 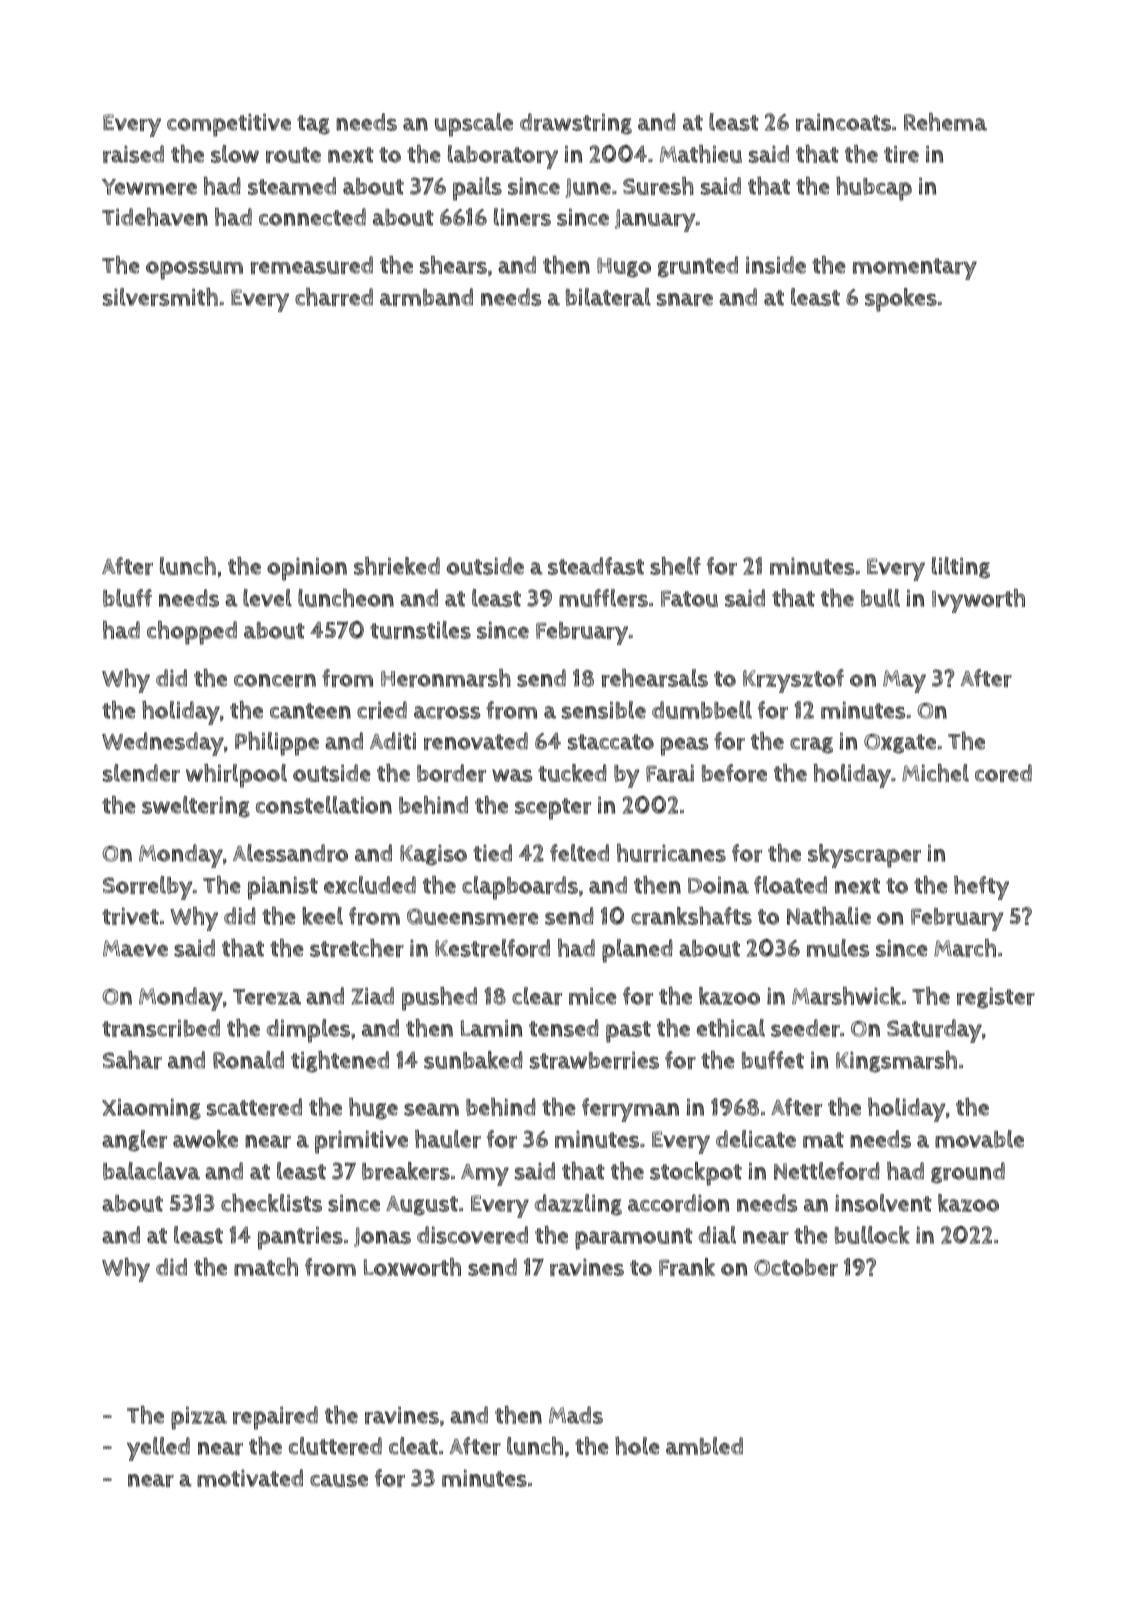 What do you see at coordinates (412, 1267) in the screenshot?
I see `Loxworth` at bounding box center [412, 1267].
